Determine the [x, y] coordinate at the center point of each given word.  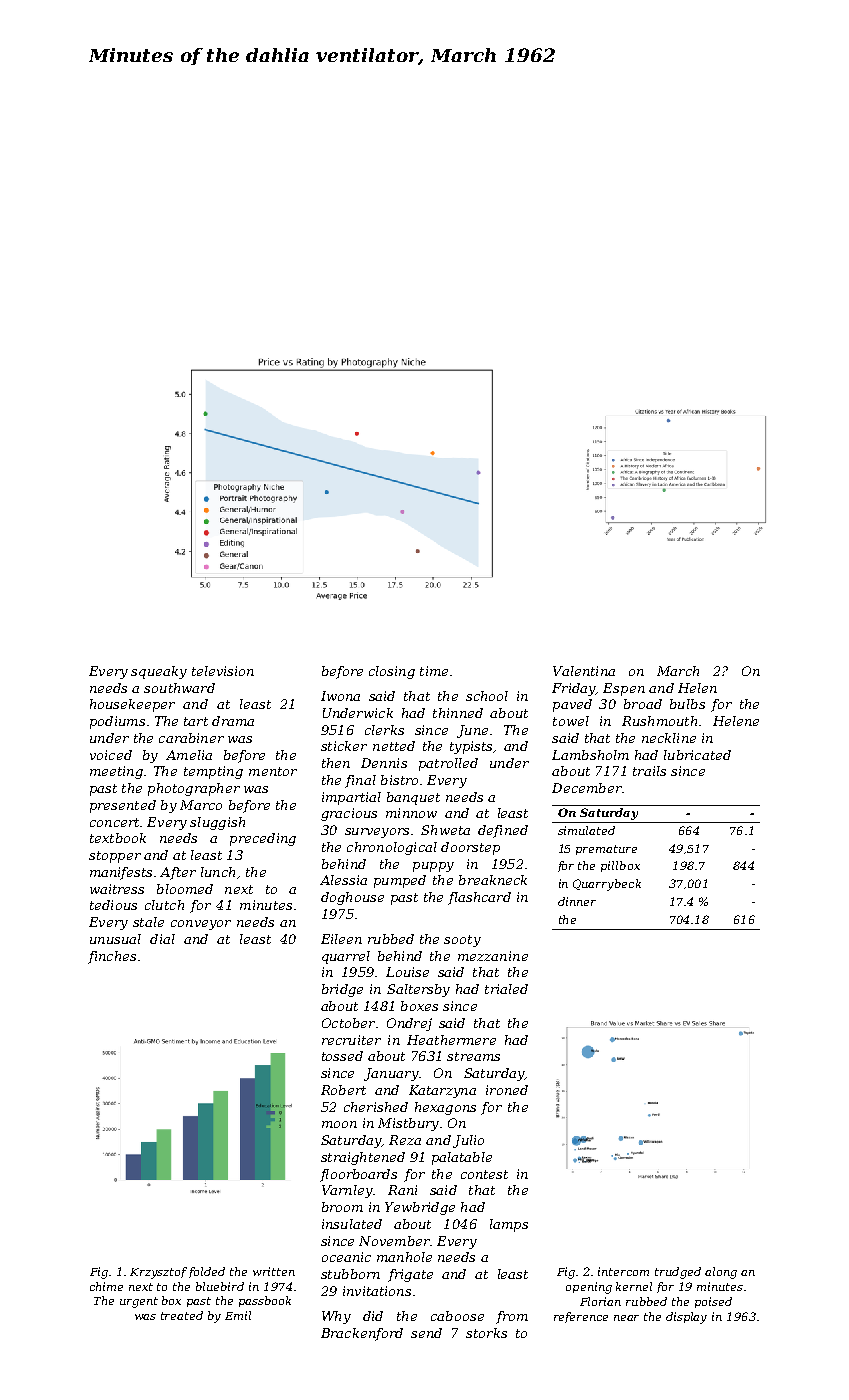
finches [112, 957]
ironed [507, 1090]
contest [484, 1174]
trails [649, 771]
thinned [458, 713]
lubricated [697, 755]
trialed [506, 989]
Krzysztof [158, 1273]
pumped [400, 881]
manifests [121, 873]
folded [207, 1272]
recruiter [351, 1040]
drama [233, 721]
